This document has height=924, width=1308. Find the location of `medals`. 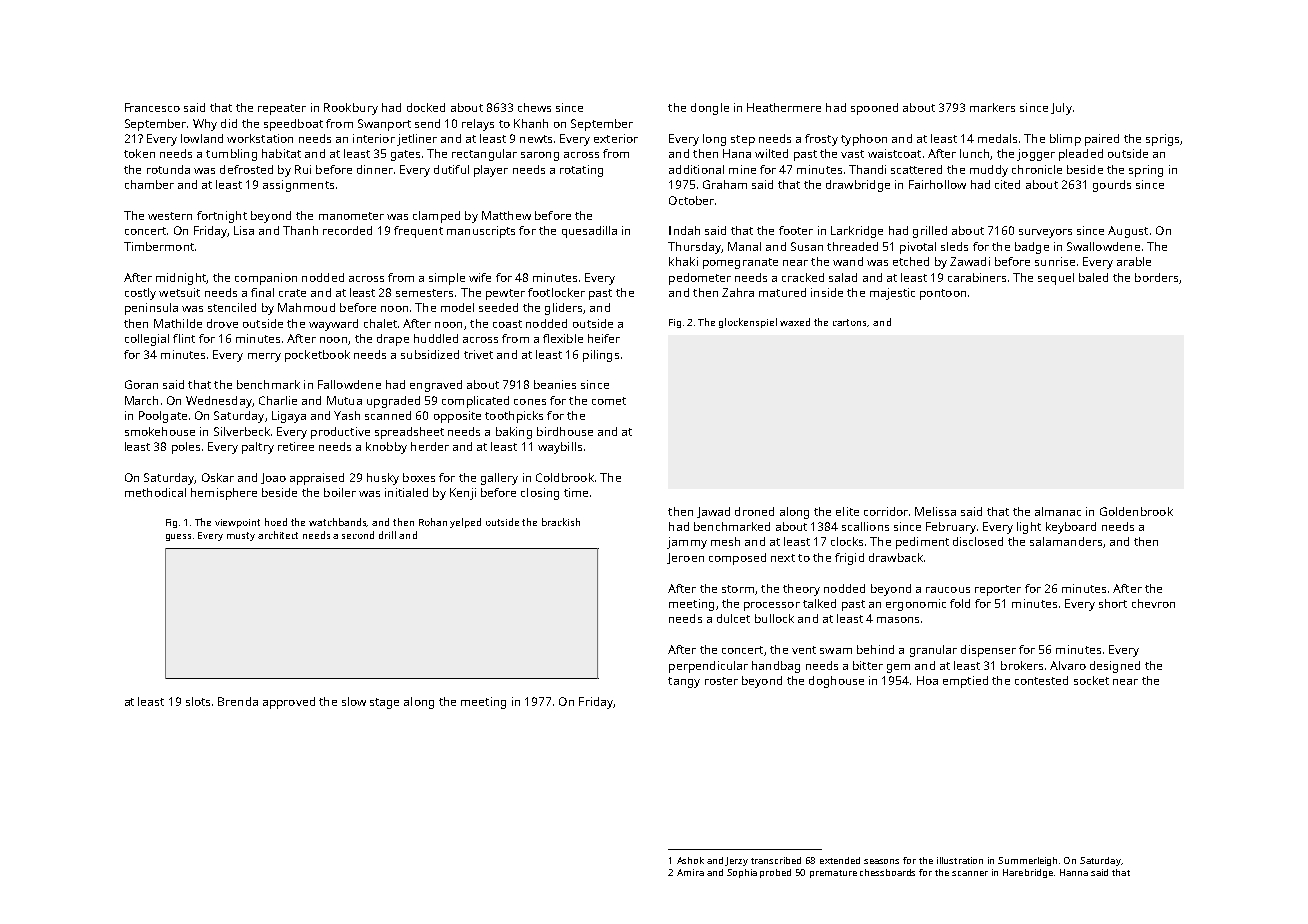

medals is located at coordinates (997, 138).
